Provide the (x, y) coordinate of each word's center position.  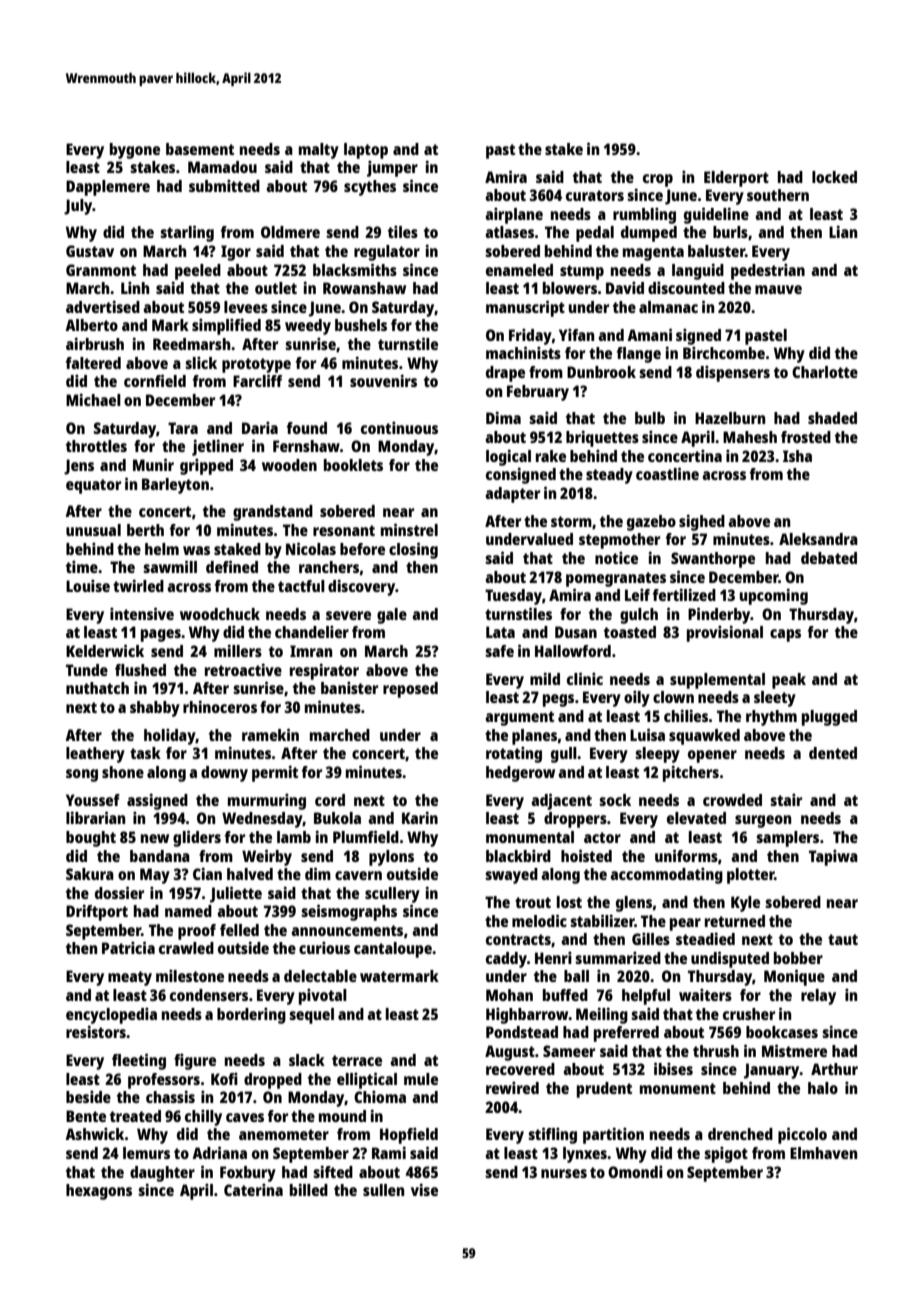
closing (413, 550)
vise (424, 1189)
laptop (366, 151)
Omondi (635, 1172)
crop (658, 180)
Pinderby (719, 615)
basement (200, 149)
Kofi (224, 1079)
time (82, 567)
